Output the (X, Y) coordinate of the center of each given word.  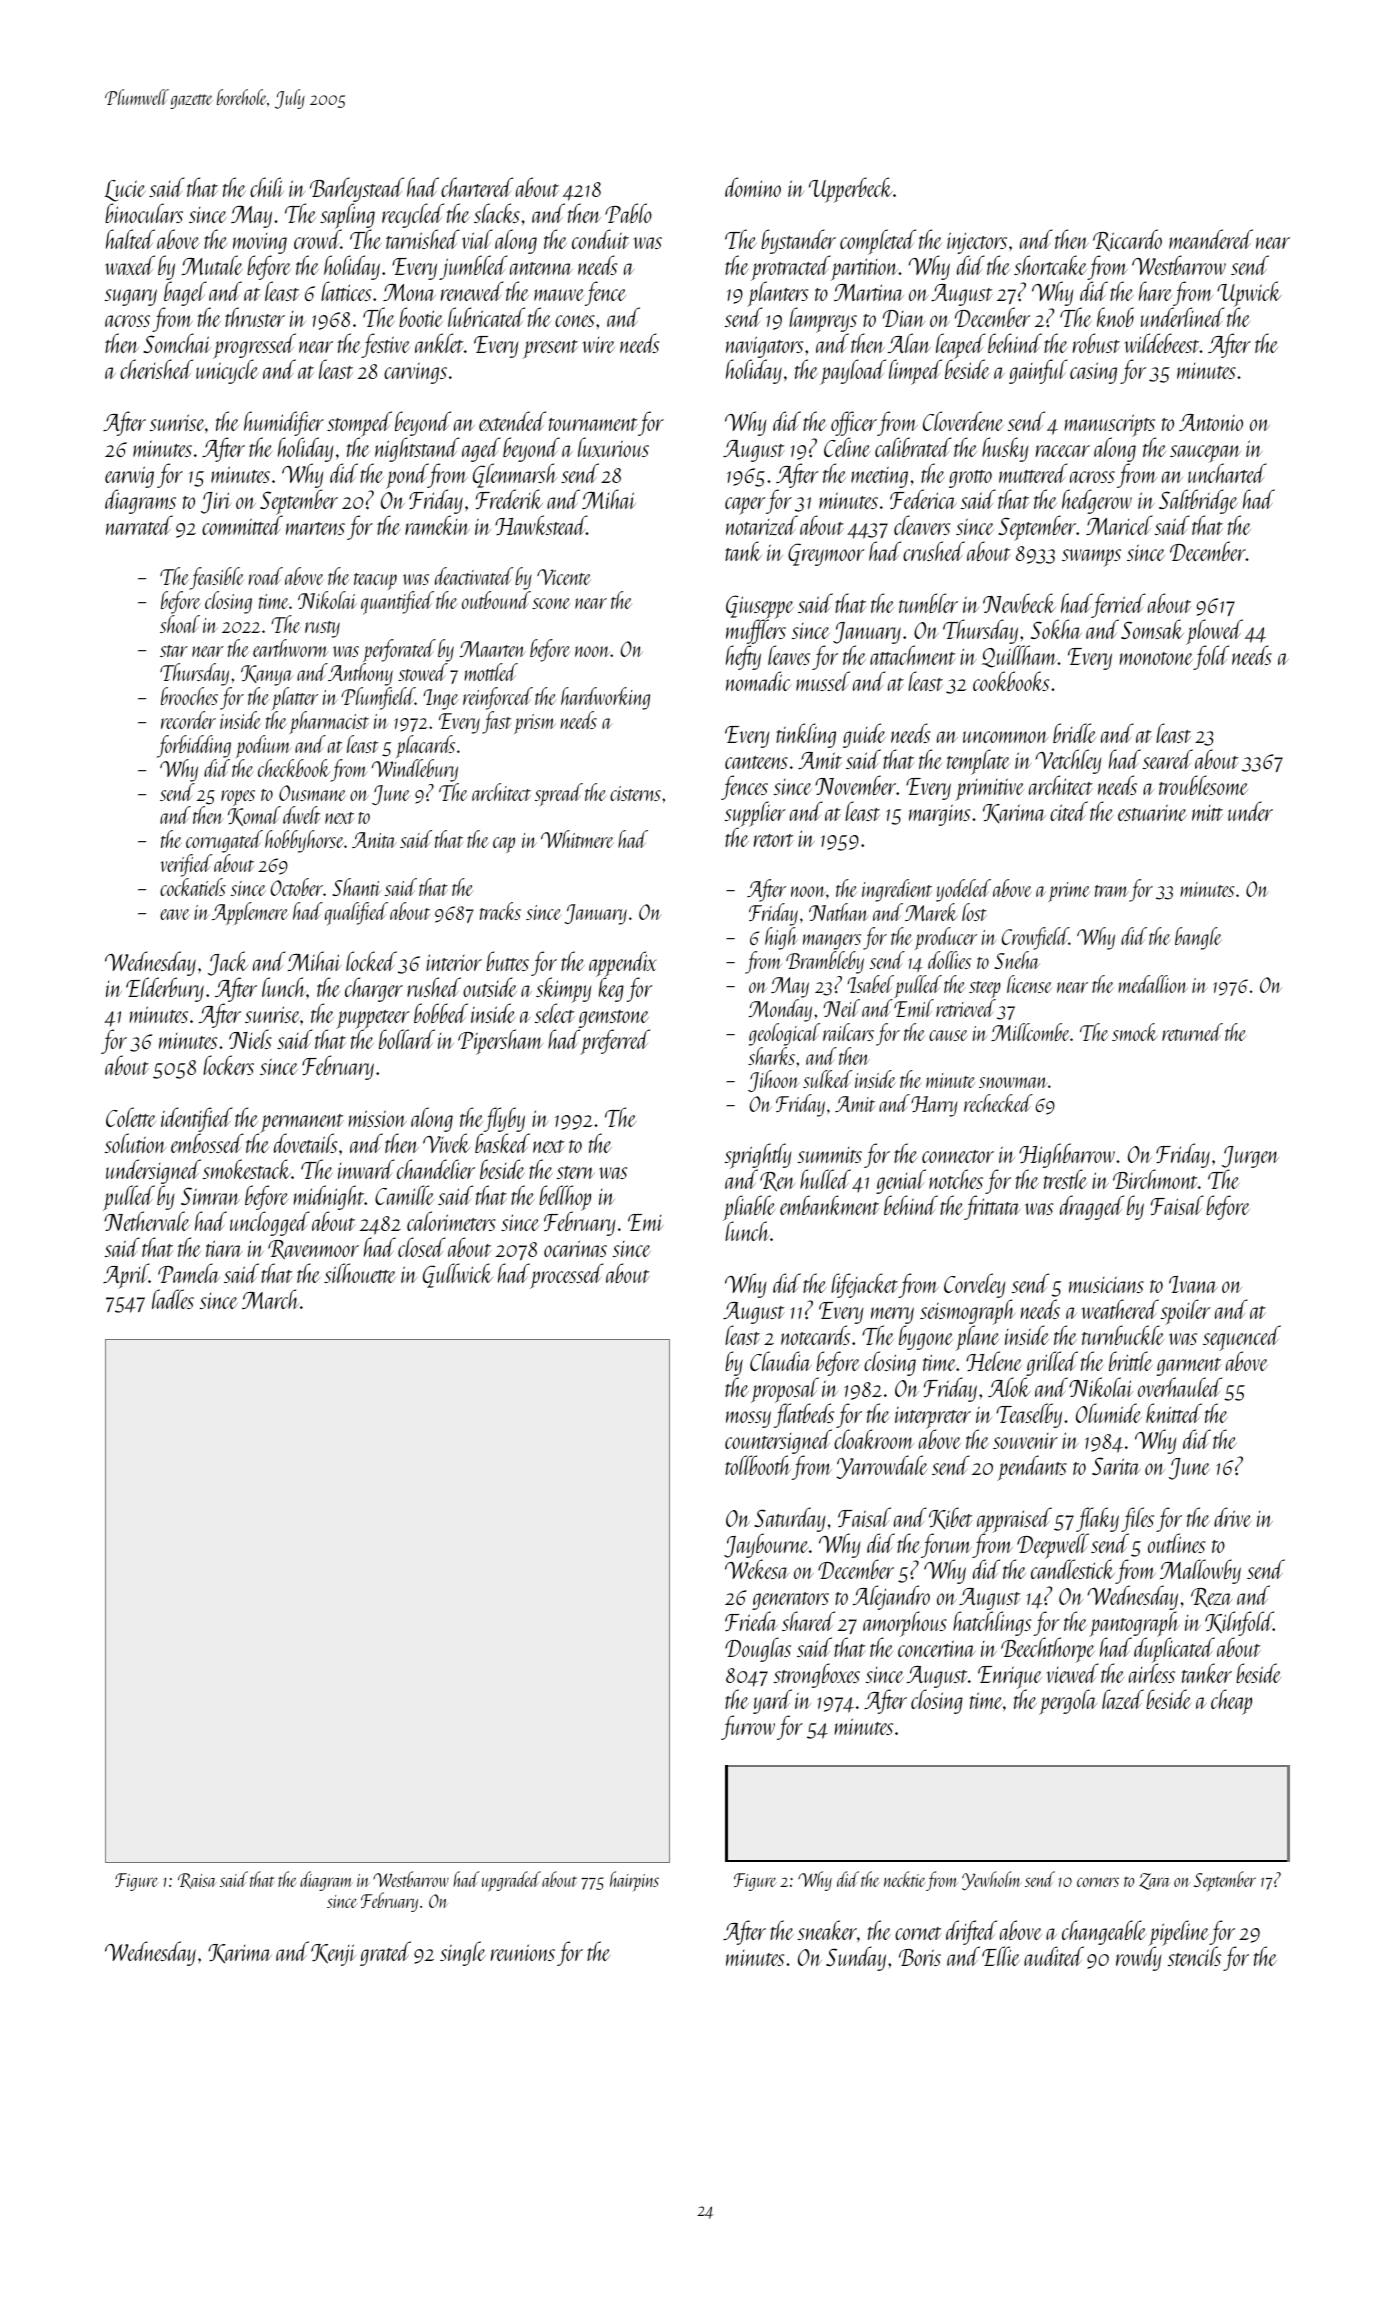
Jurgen (1250, 1158)
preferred (615, 1041)
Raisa (197, 1881)
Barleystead (357, 190)
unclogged (270, 1223)
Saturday (789, 1520)
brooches (189, 696)
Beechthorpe (1049, 1651)
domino (753, 187)
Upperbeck (851, 190)
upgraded (511, 1881)
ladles (173, 1299)
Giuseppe (760, 607)
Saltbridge (1198, 501)
